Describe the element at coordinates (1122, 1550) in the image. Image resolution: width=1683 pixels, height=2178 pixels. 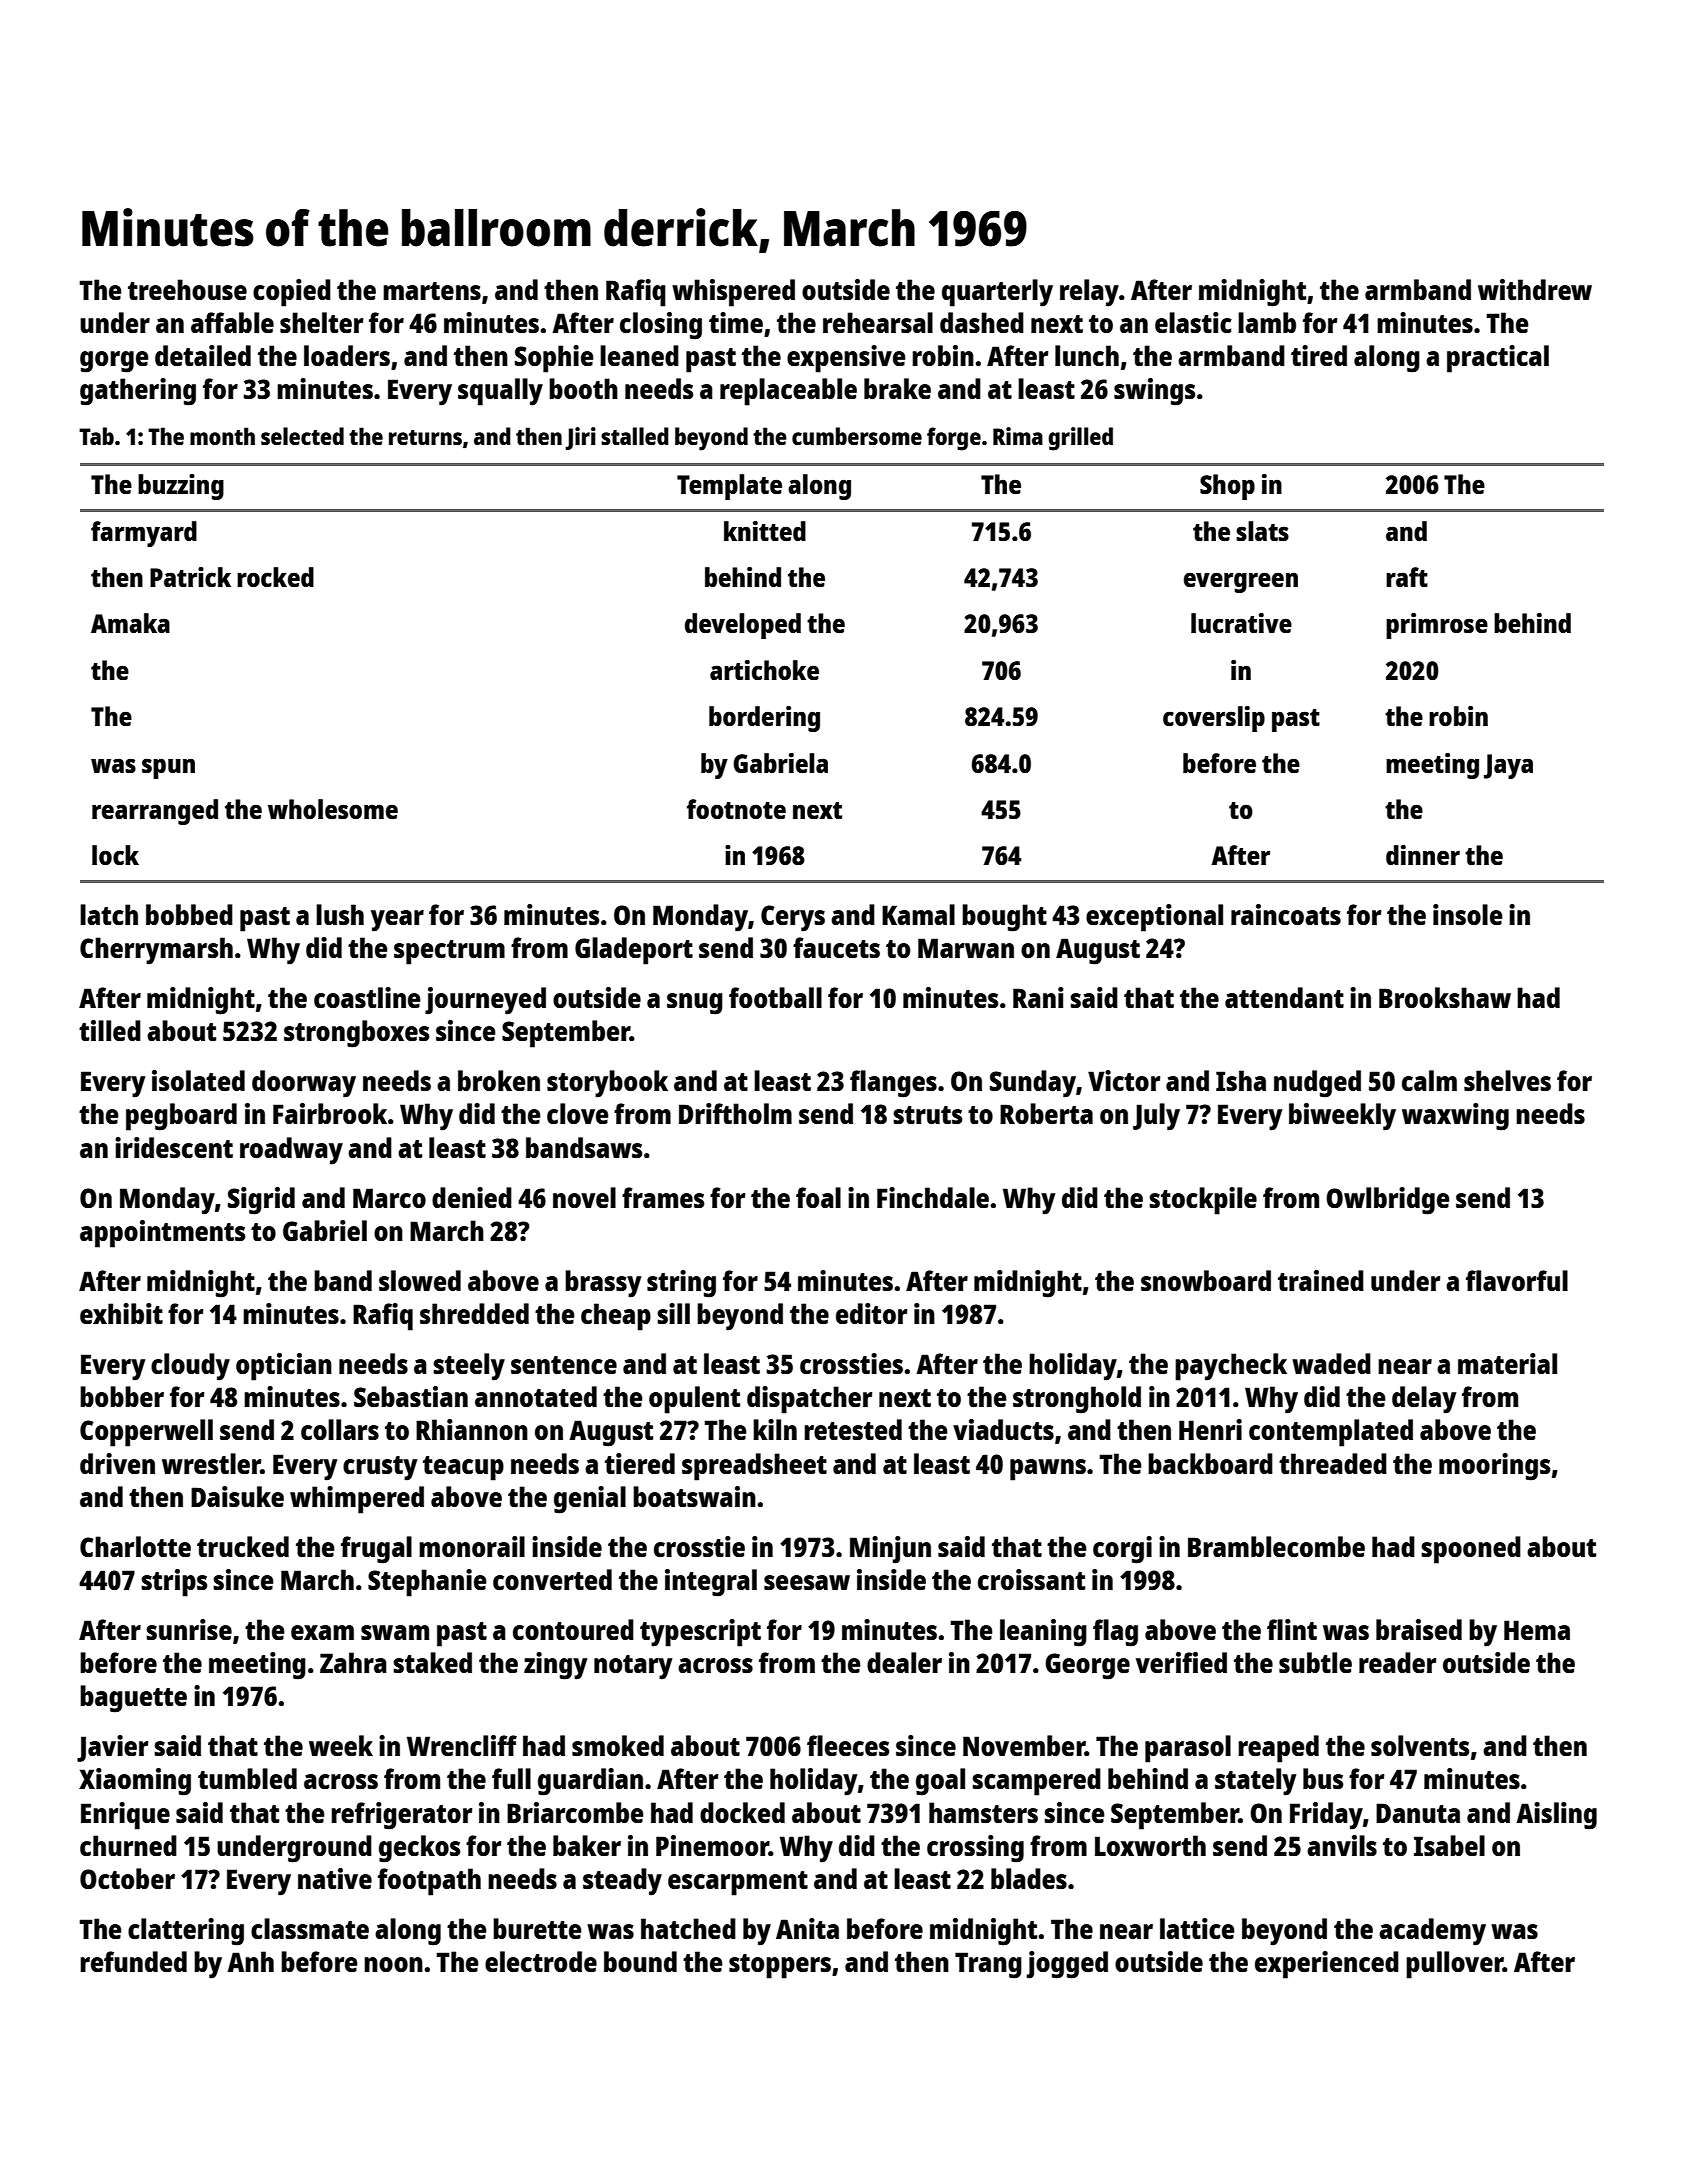
I see `corgi` at that location.
